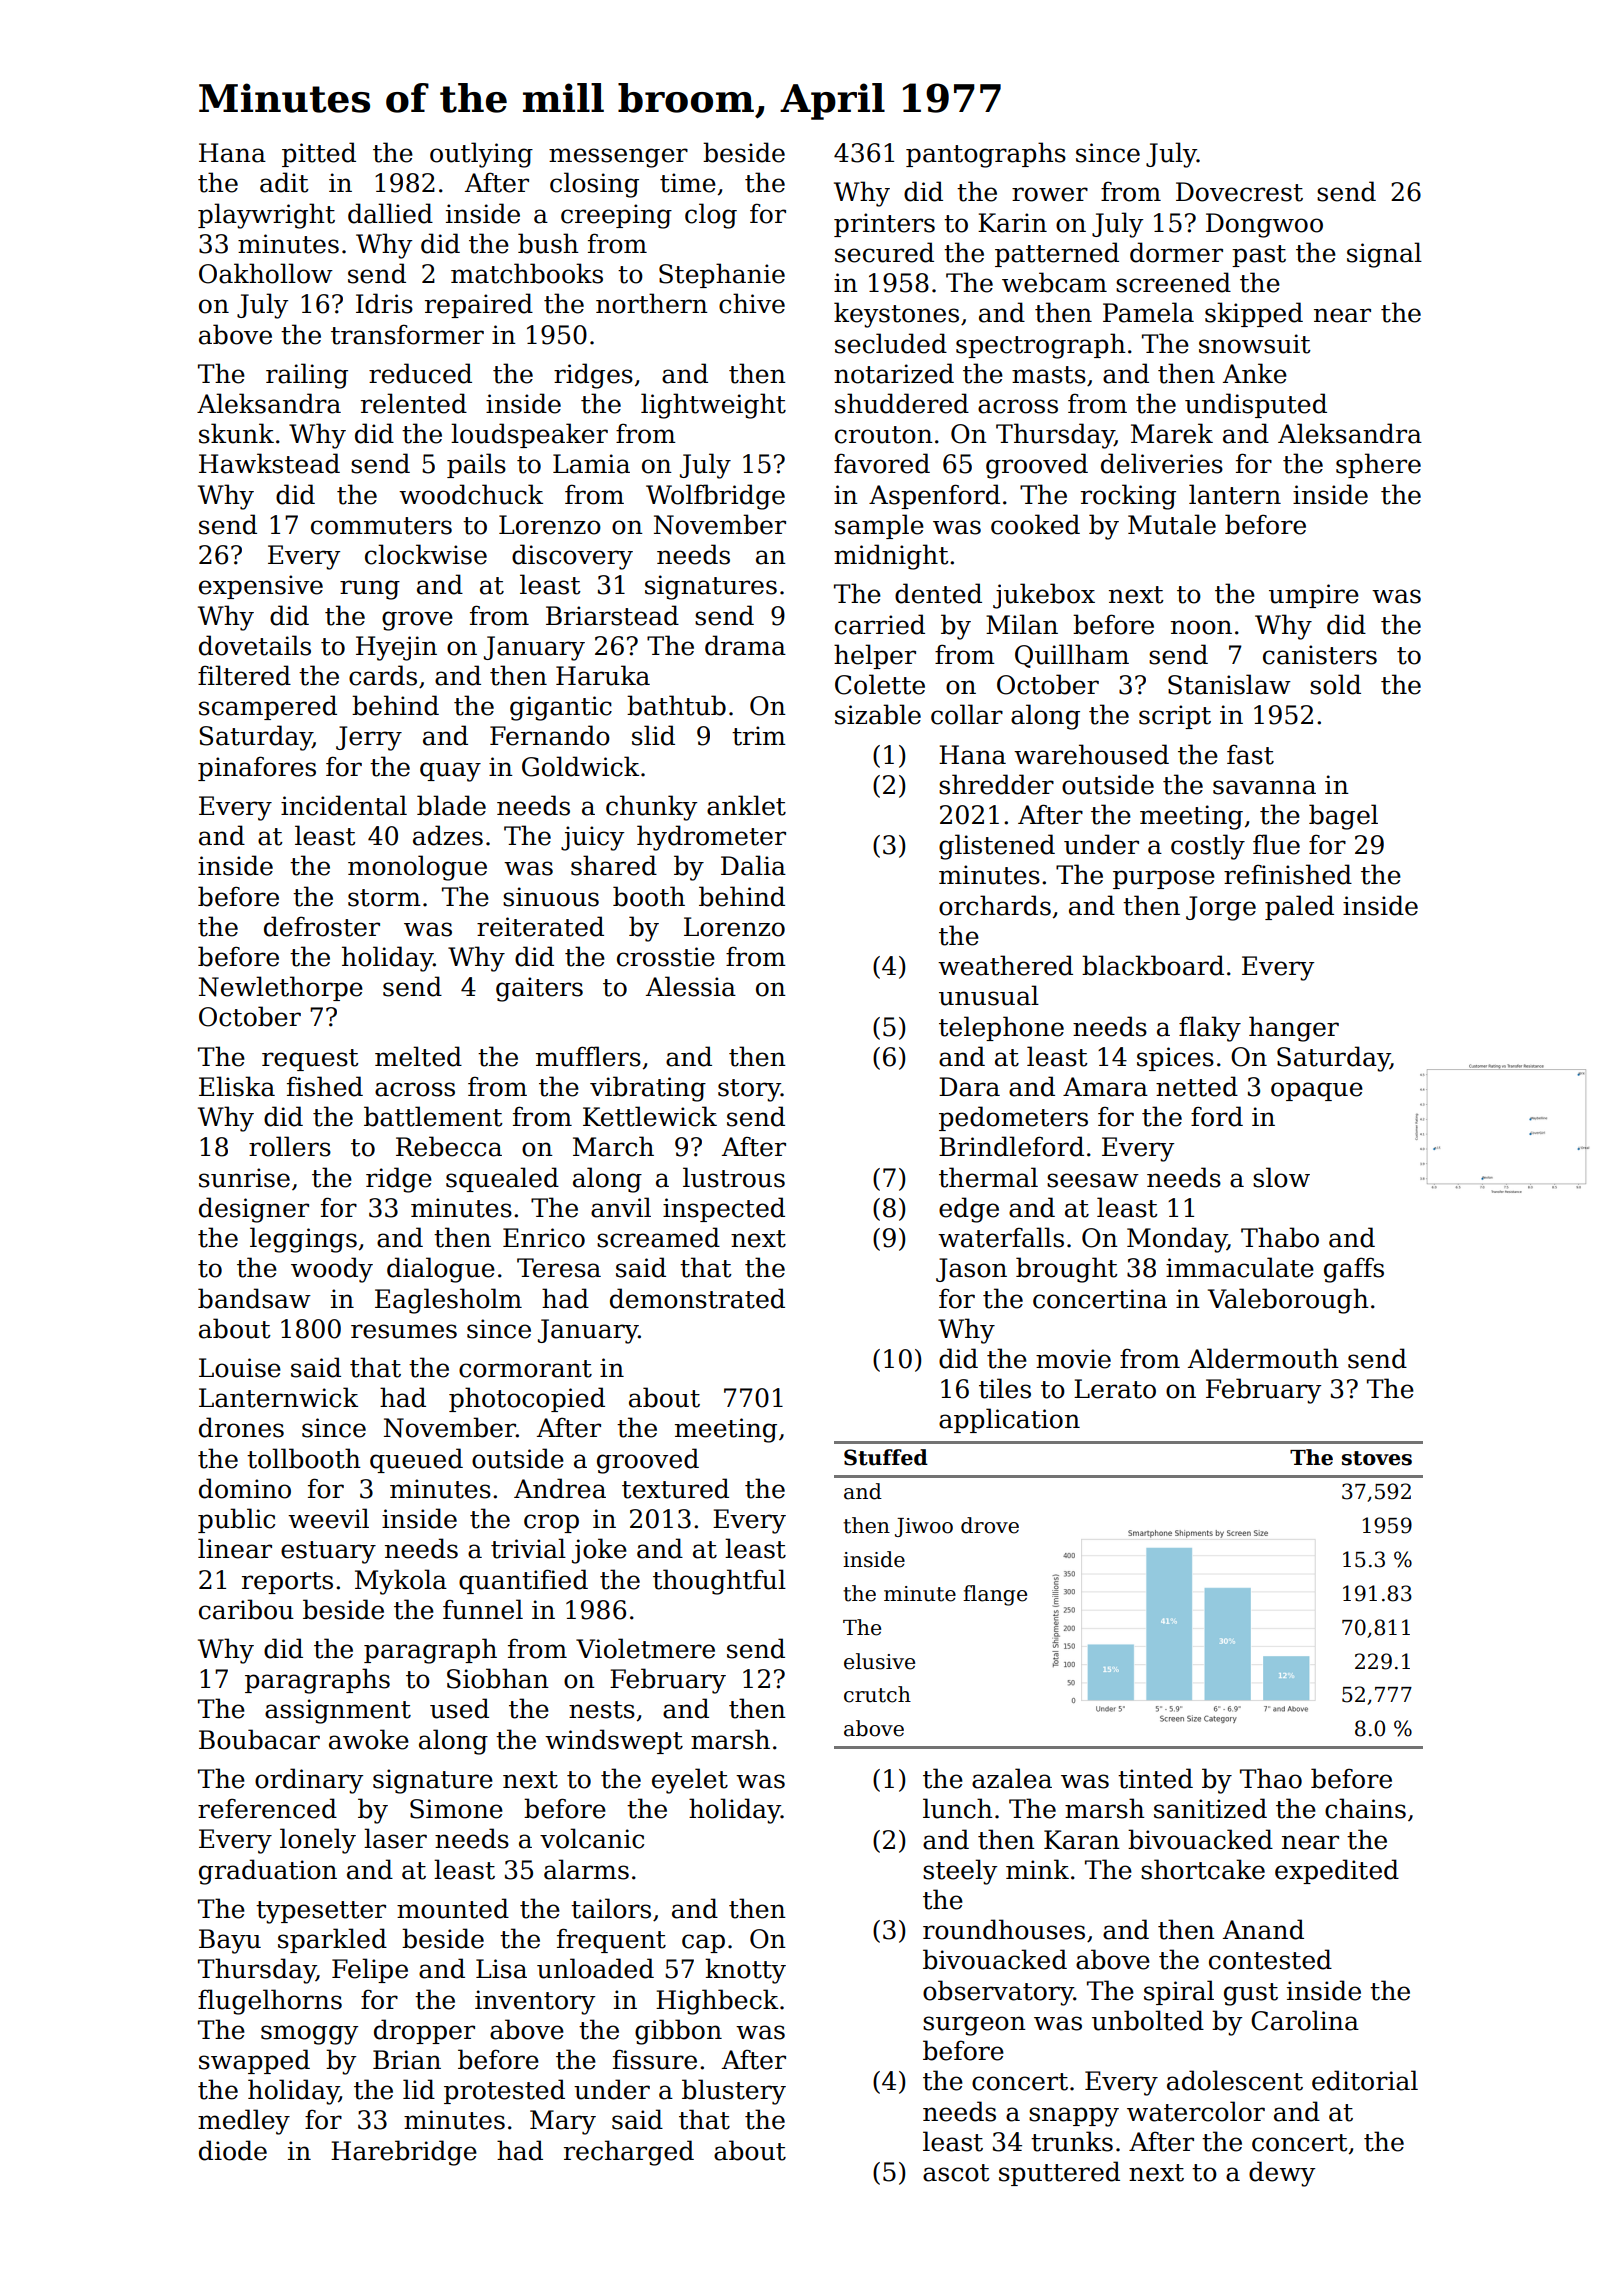  I want to click on paled, so click(1299, 907).
